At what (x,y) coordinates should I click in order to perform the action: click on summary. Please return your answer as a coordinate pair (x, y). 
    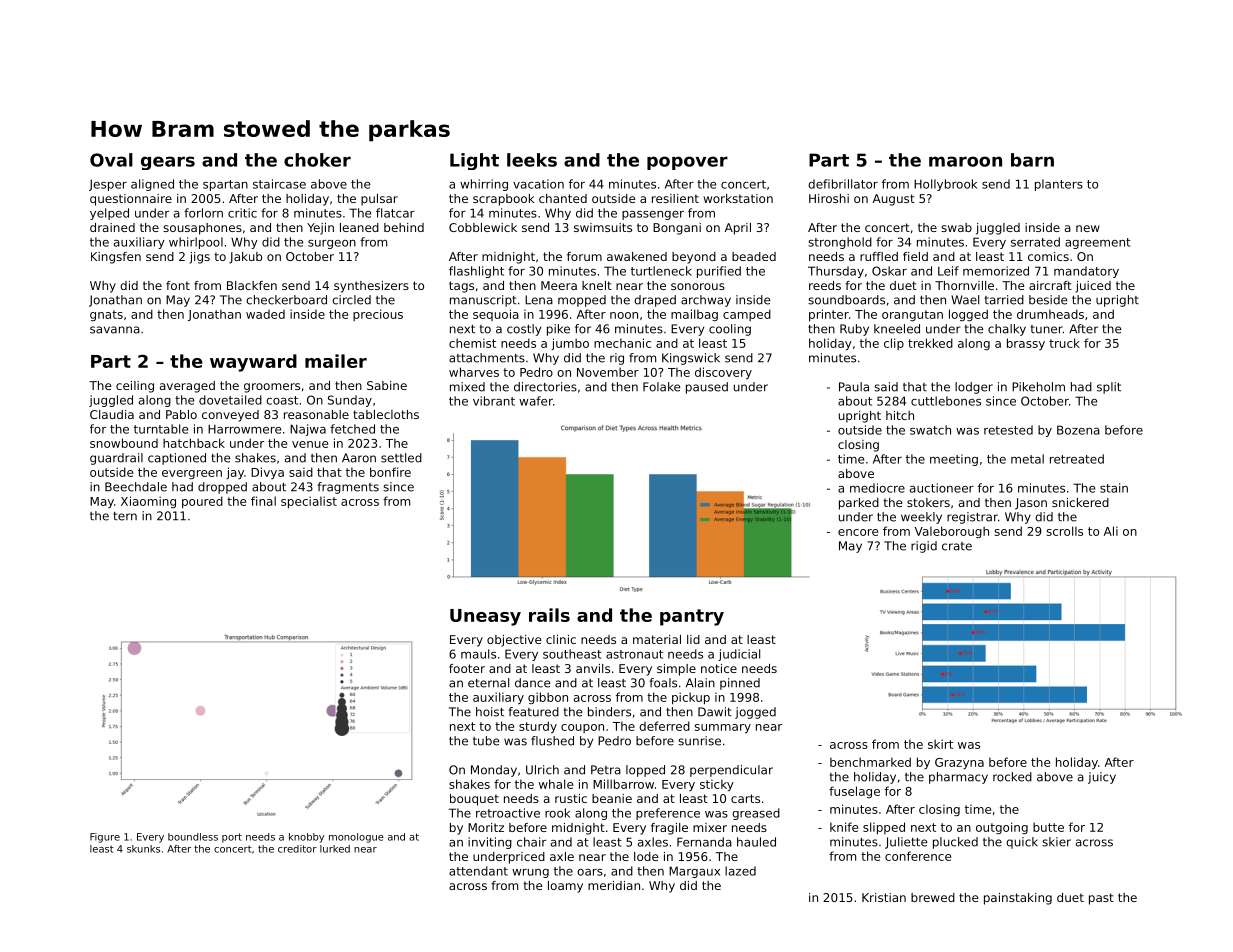
    Looking at the image, I should click on (723, 729).
